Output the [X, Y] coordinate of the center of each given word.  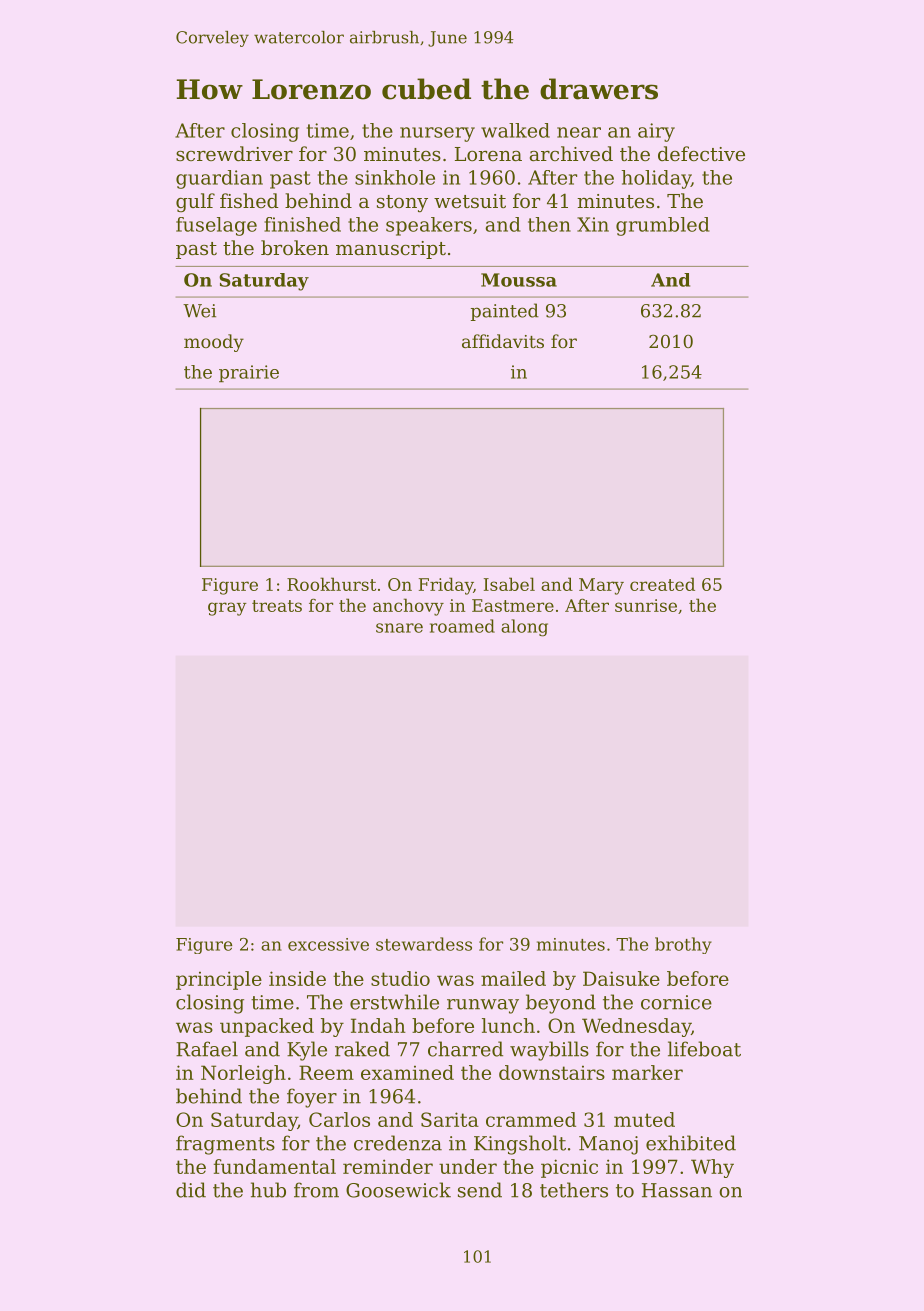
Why [712, 1168]
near [579, 132]
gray [227, 609]
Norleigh [243, 1074]
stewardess [424, 944]
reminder [388, 1166]
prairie [249, 373]
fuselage [216, 226]
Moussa [519, 280]
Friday [446, 586]
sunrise [646, 605]
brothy [683, 945]
